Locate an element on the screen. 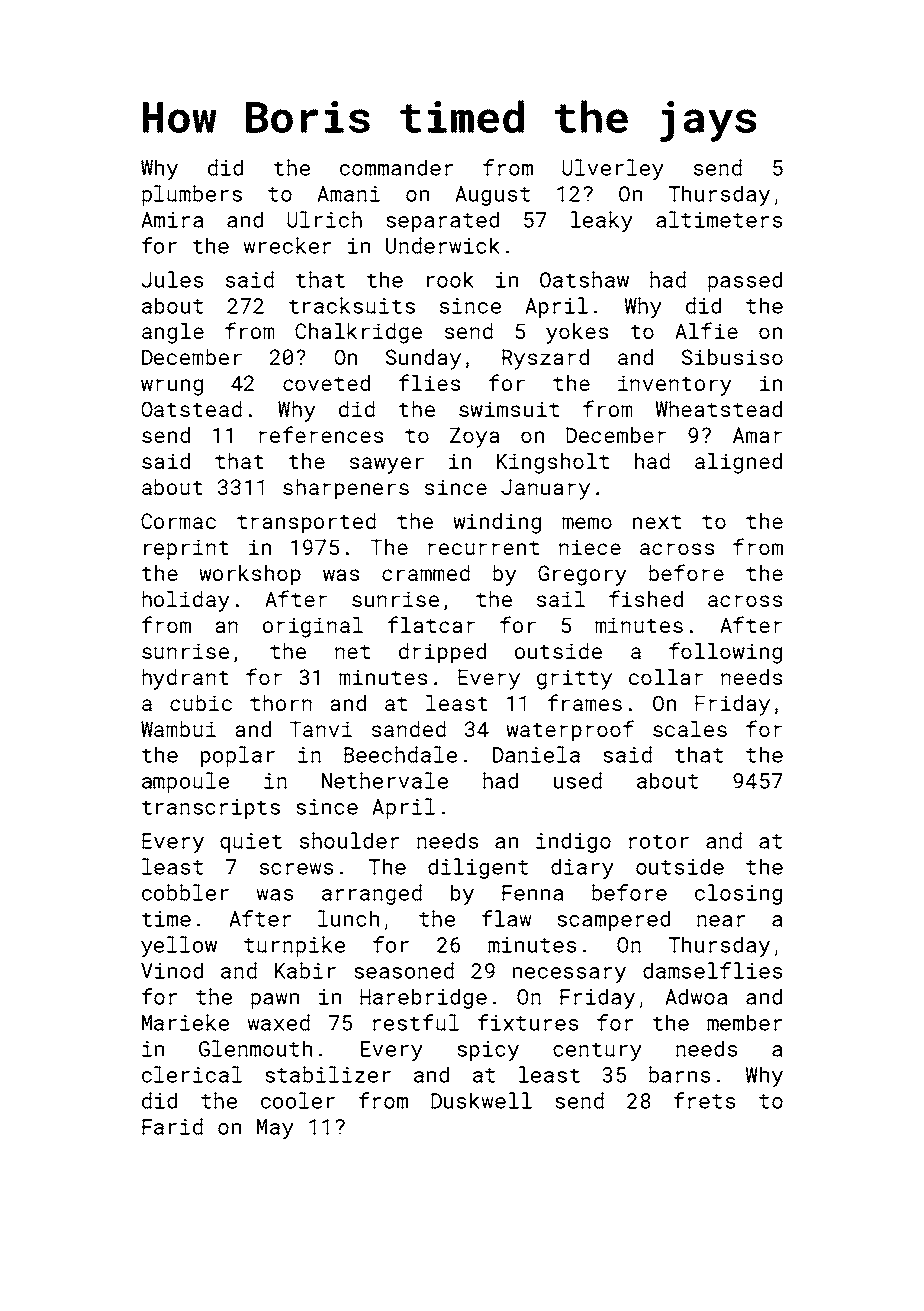 The height and width of the screenshot is (1311, 924). Farid is located at coordinates (172, 1126).
